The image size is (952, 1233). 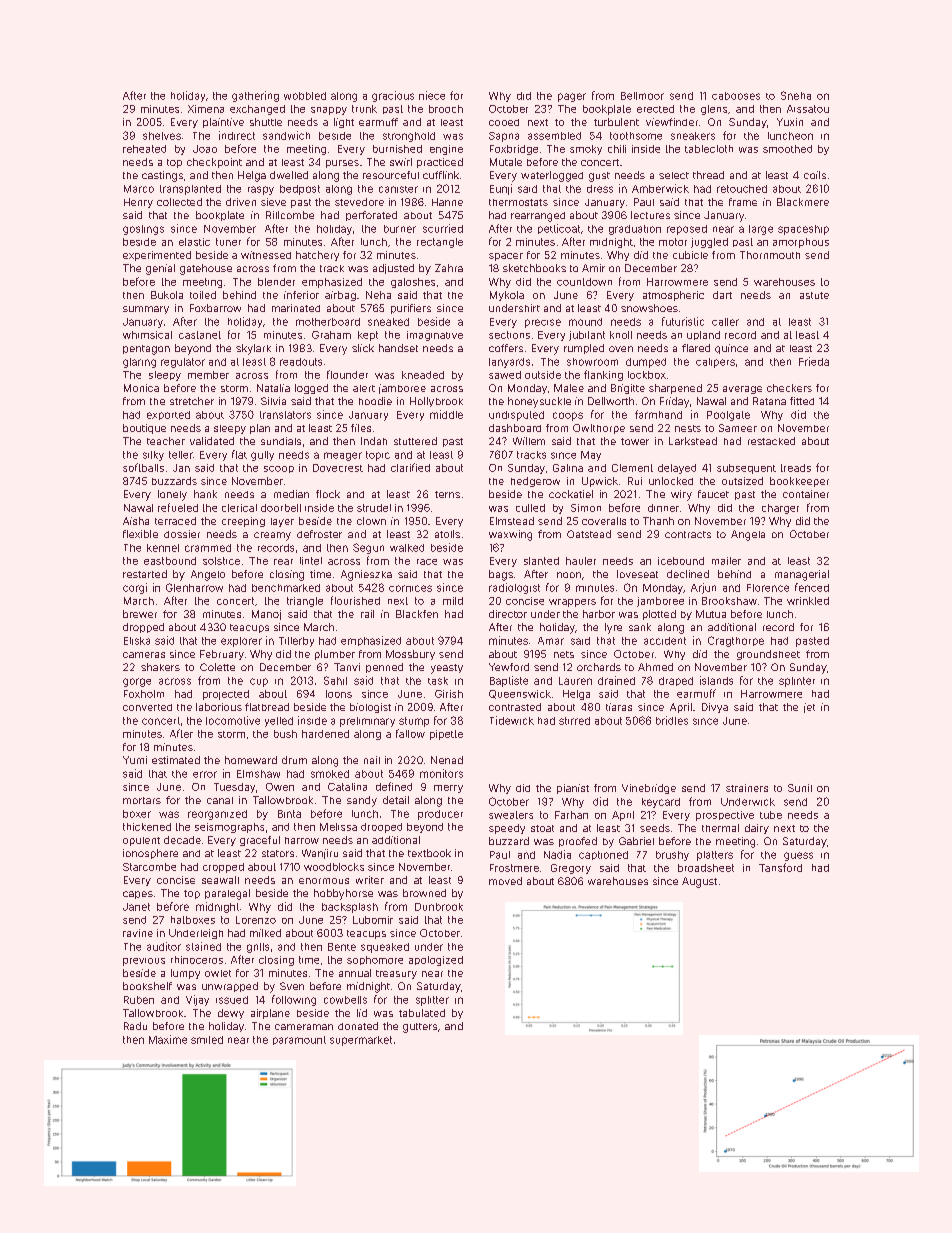 I want to click on Foxholm, so click(x=144, y=694).
